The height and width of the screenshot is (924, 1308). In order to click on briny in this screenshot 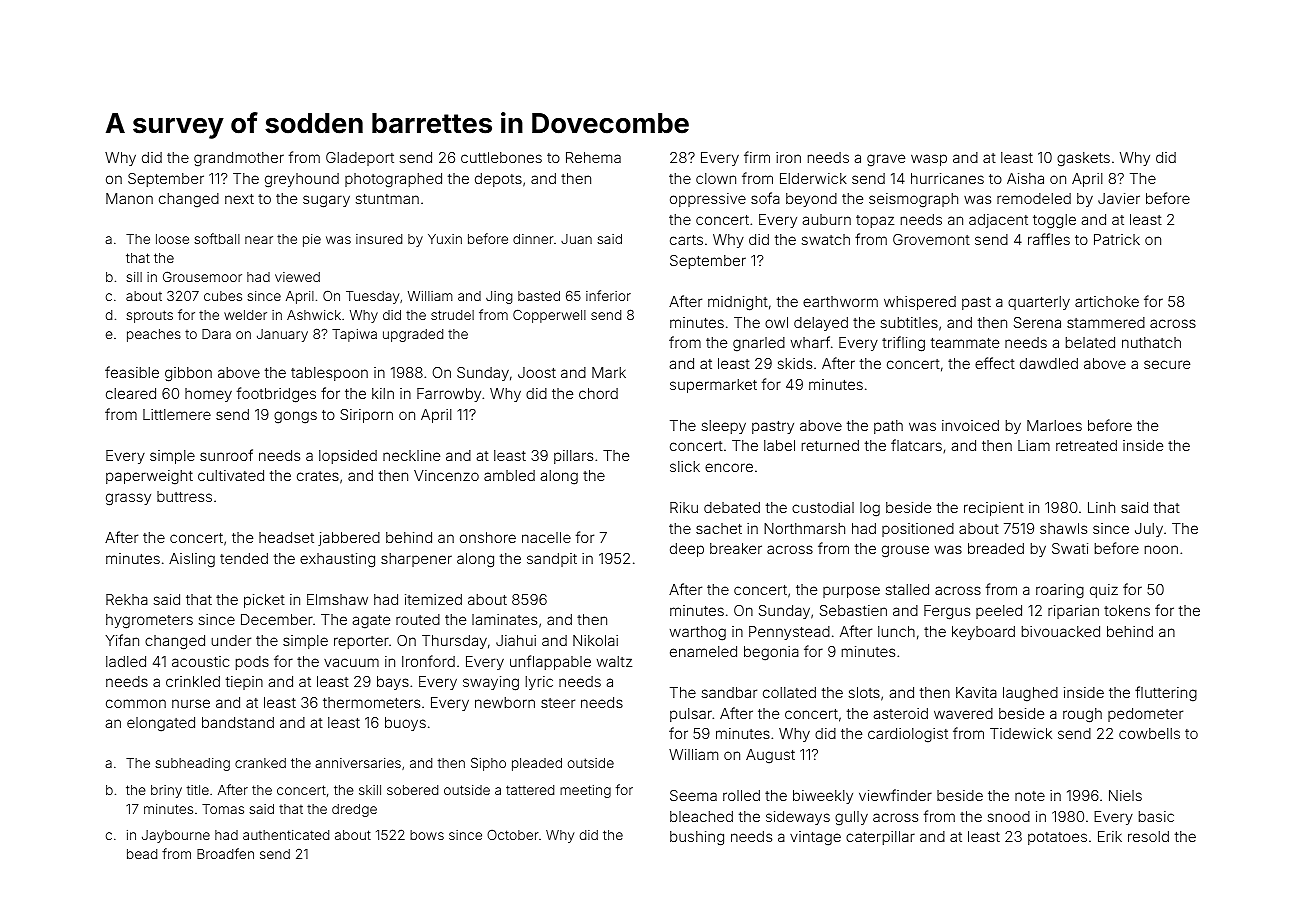, I will do `click(166, 791)`.
